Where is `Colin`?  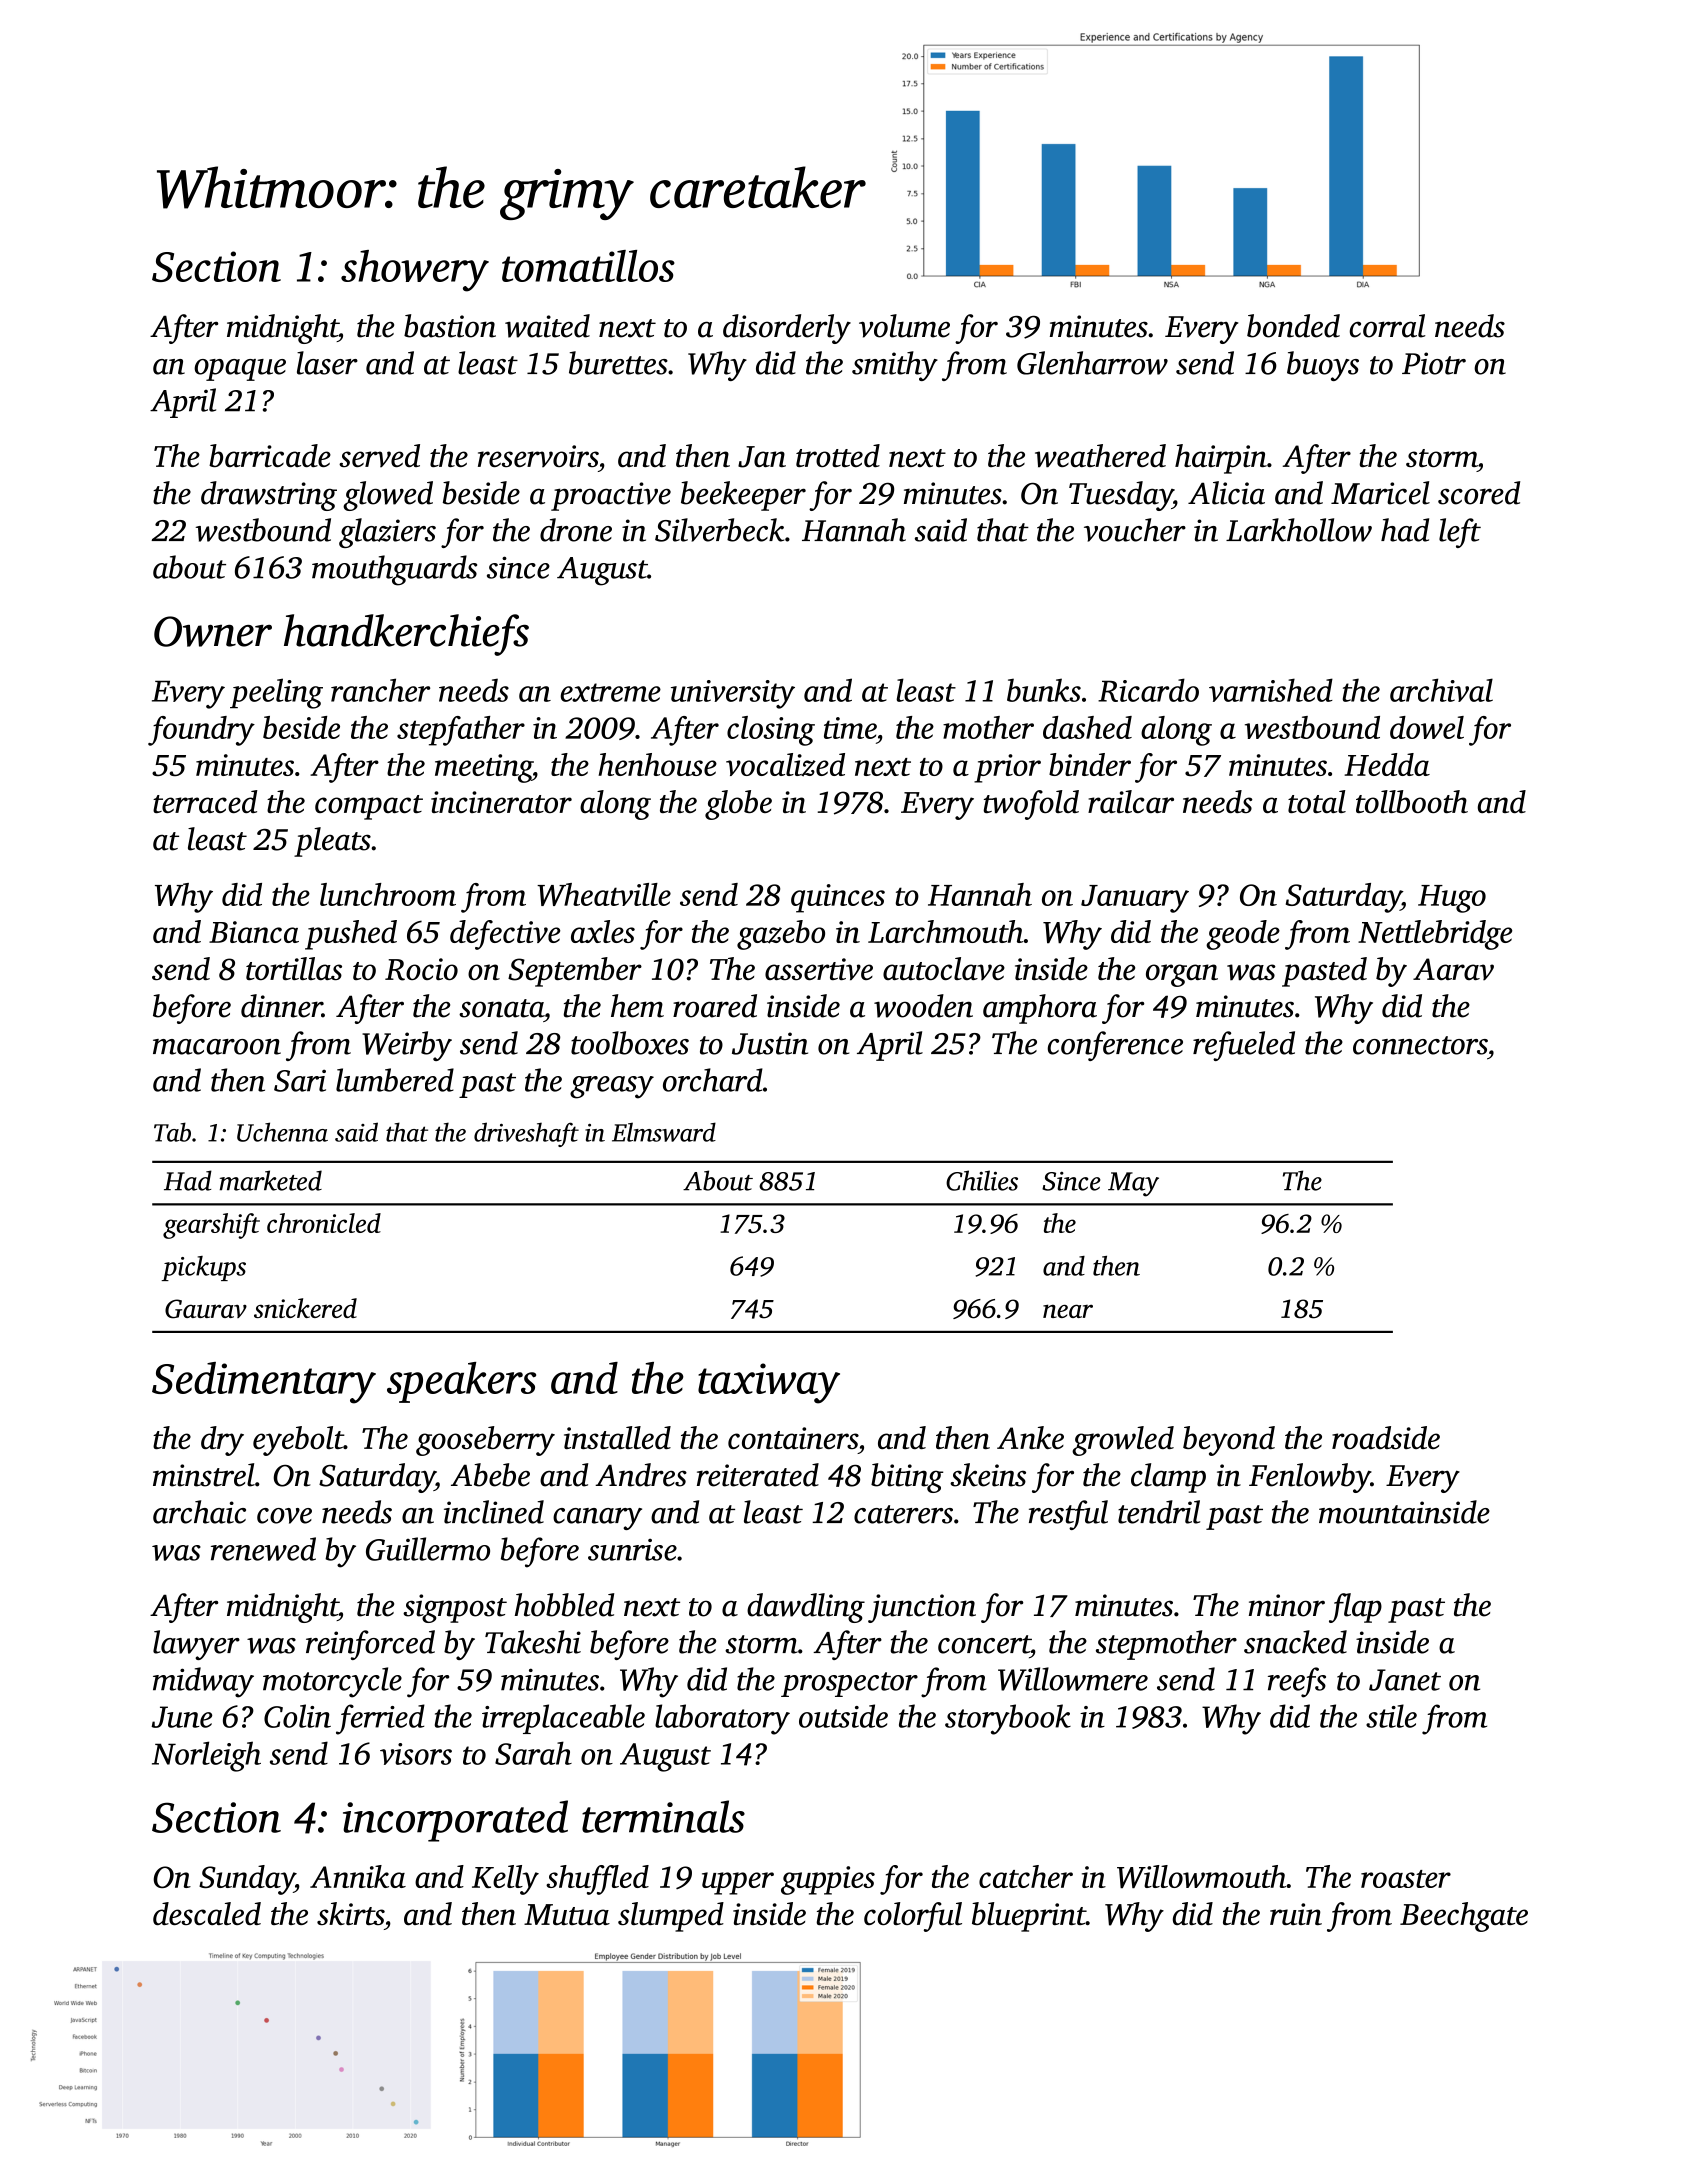 Colin is located at coordinates (297, 1716).
